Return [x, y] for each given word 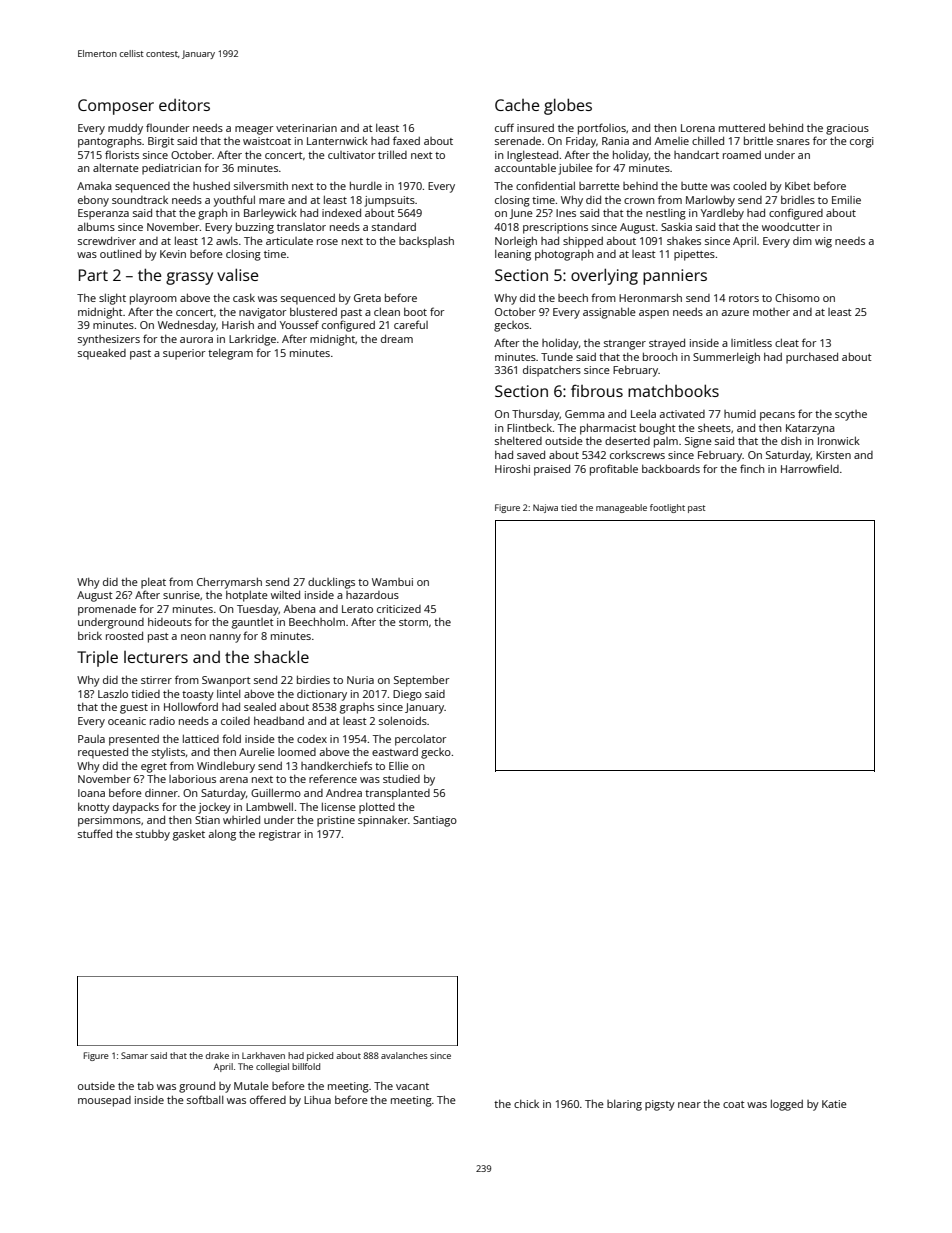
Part [93, 275]
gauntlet [253, 623]
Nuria [360, 680]
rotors [744, 298]
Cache [517, 105]
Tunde [557, 356]
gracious [847, 129]
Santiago [435, 821]
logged [787, 1105]
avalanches [404, 1055]
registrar [280, 835]
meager [254, 130]
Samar [134, 1055]
